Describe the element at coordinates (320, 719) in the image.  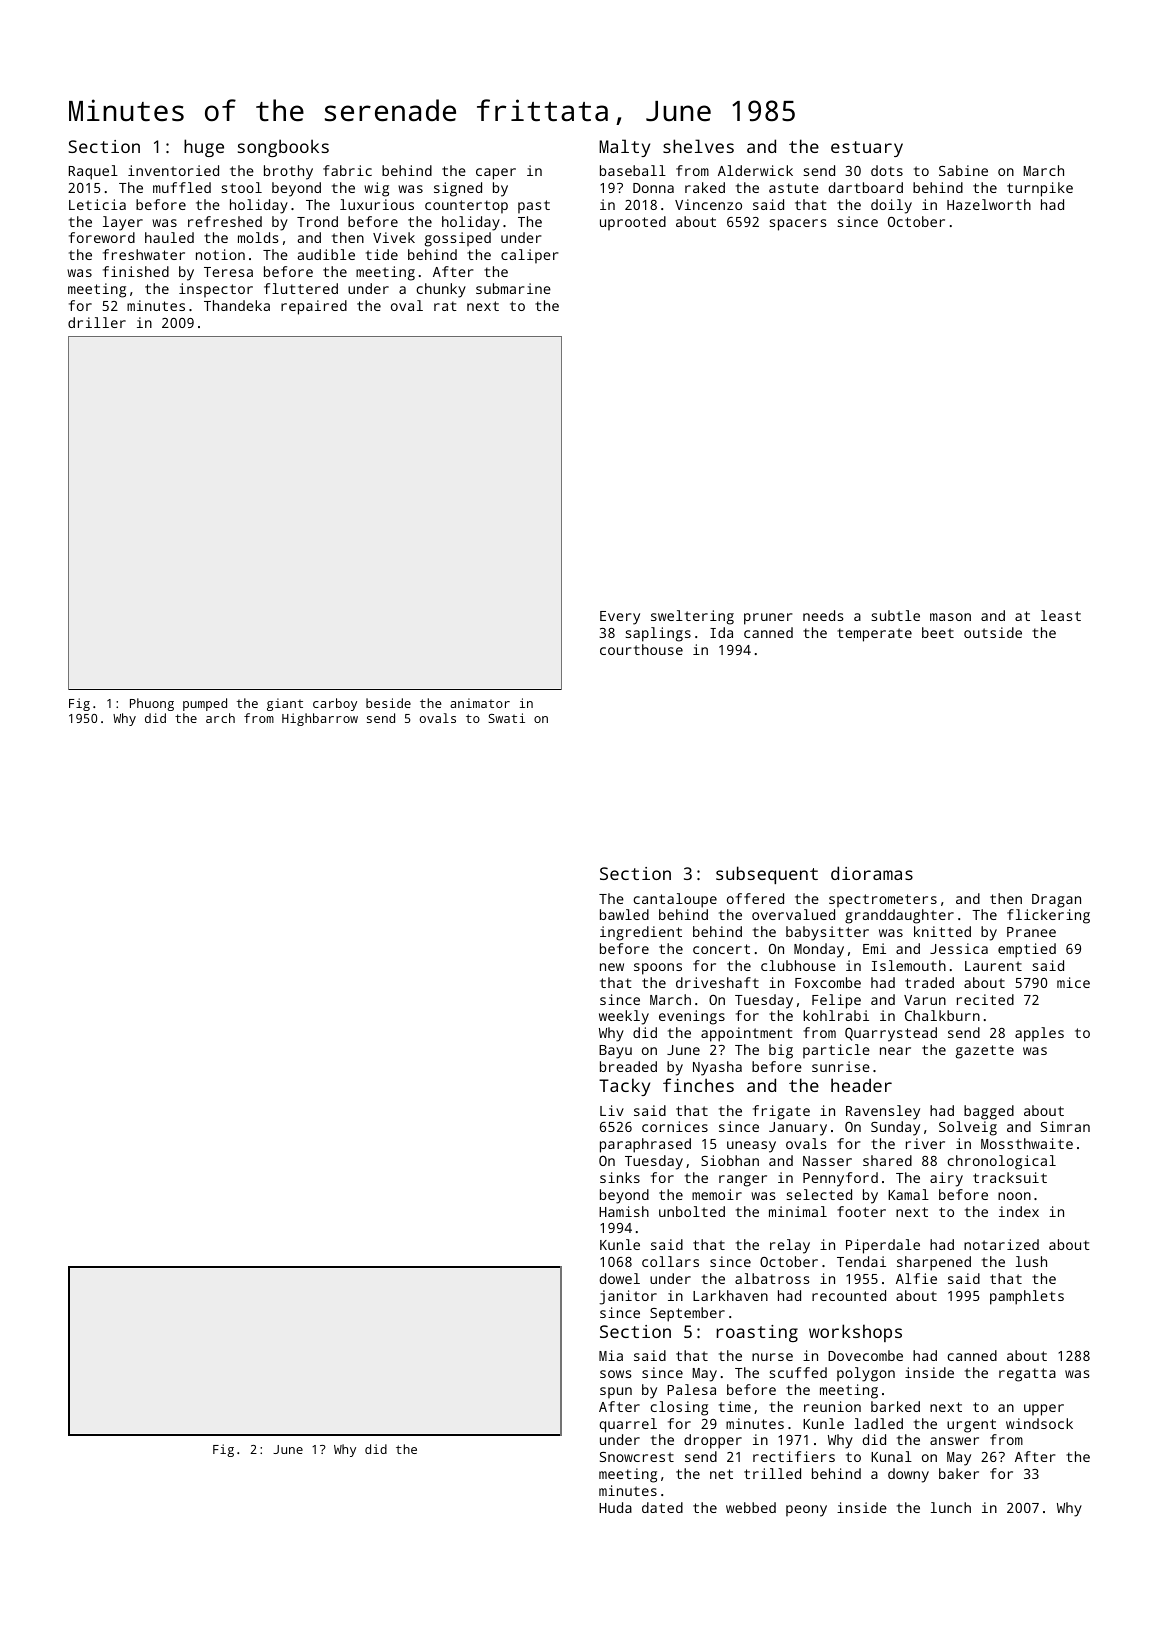
I see `Highbarrow` at that location.
